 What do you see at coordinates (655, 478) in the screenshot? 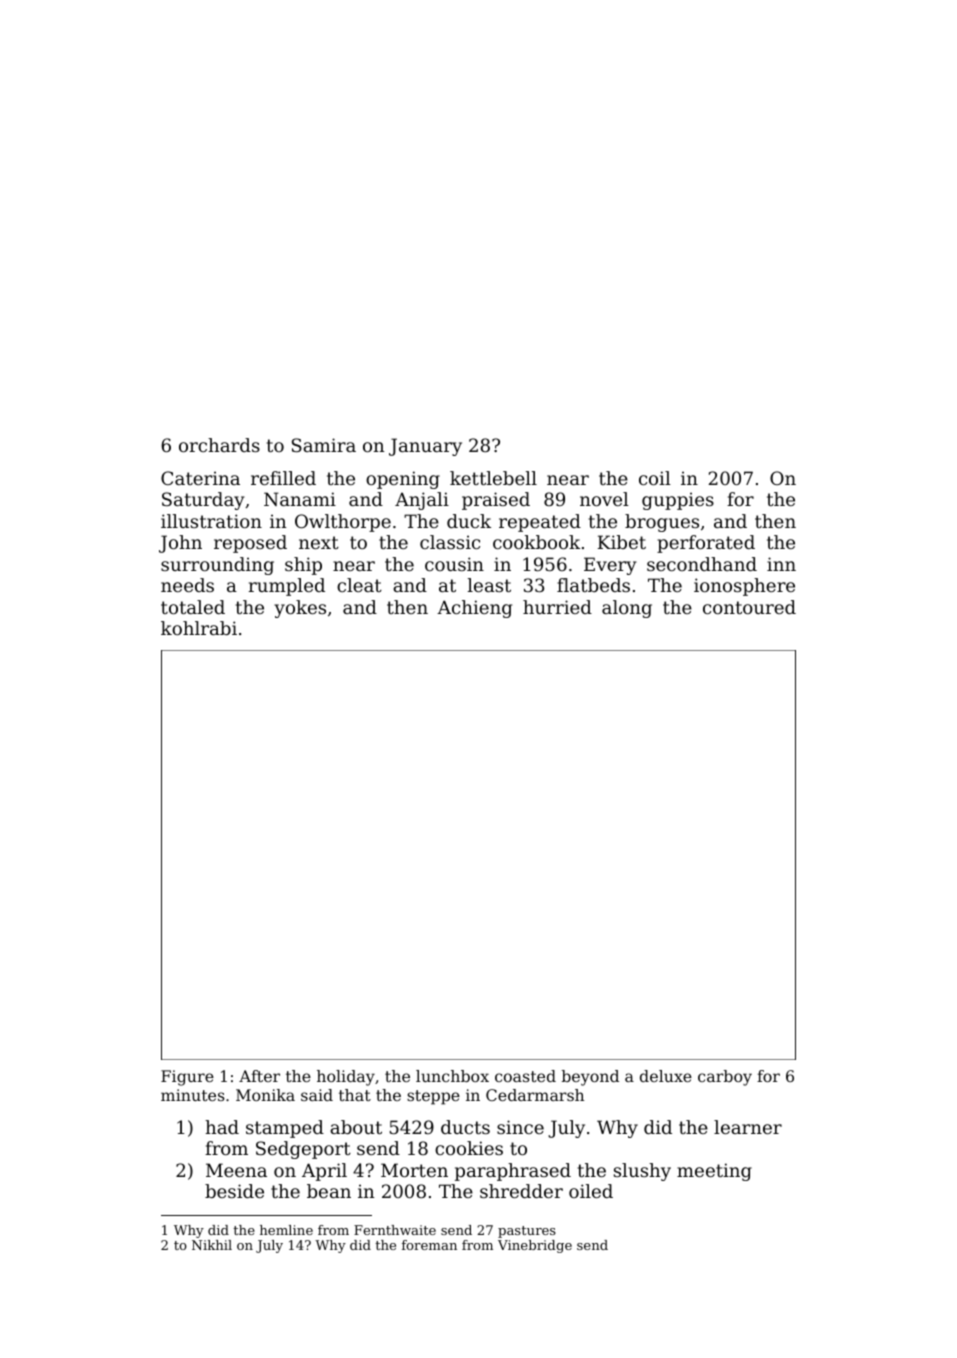
I see `coil` at bounding box center [655, 478].
